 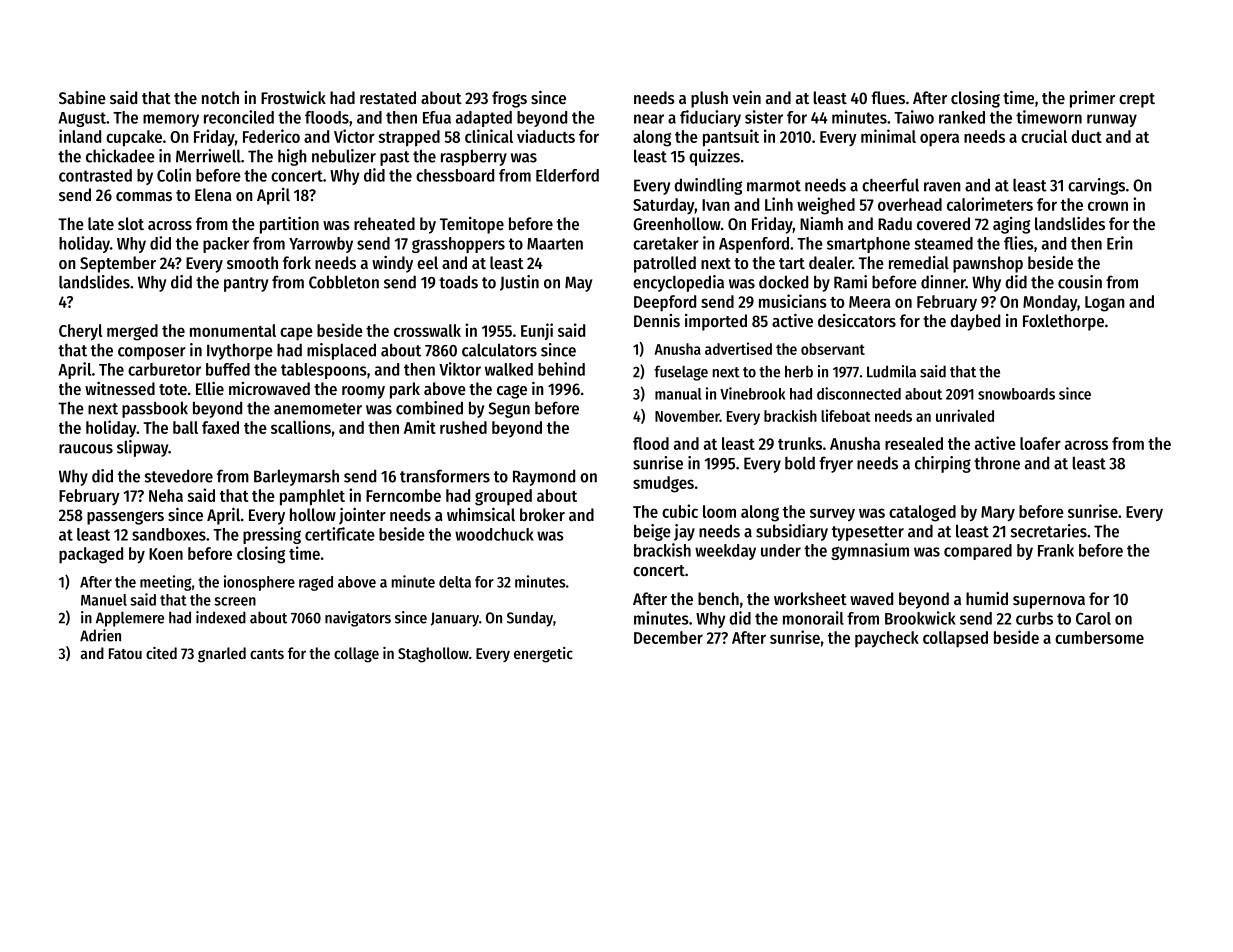 What do you see at coordinates (1093, 618) in the screenshot?
I see `Carol` at bounding box center [1093, 618].
